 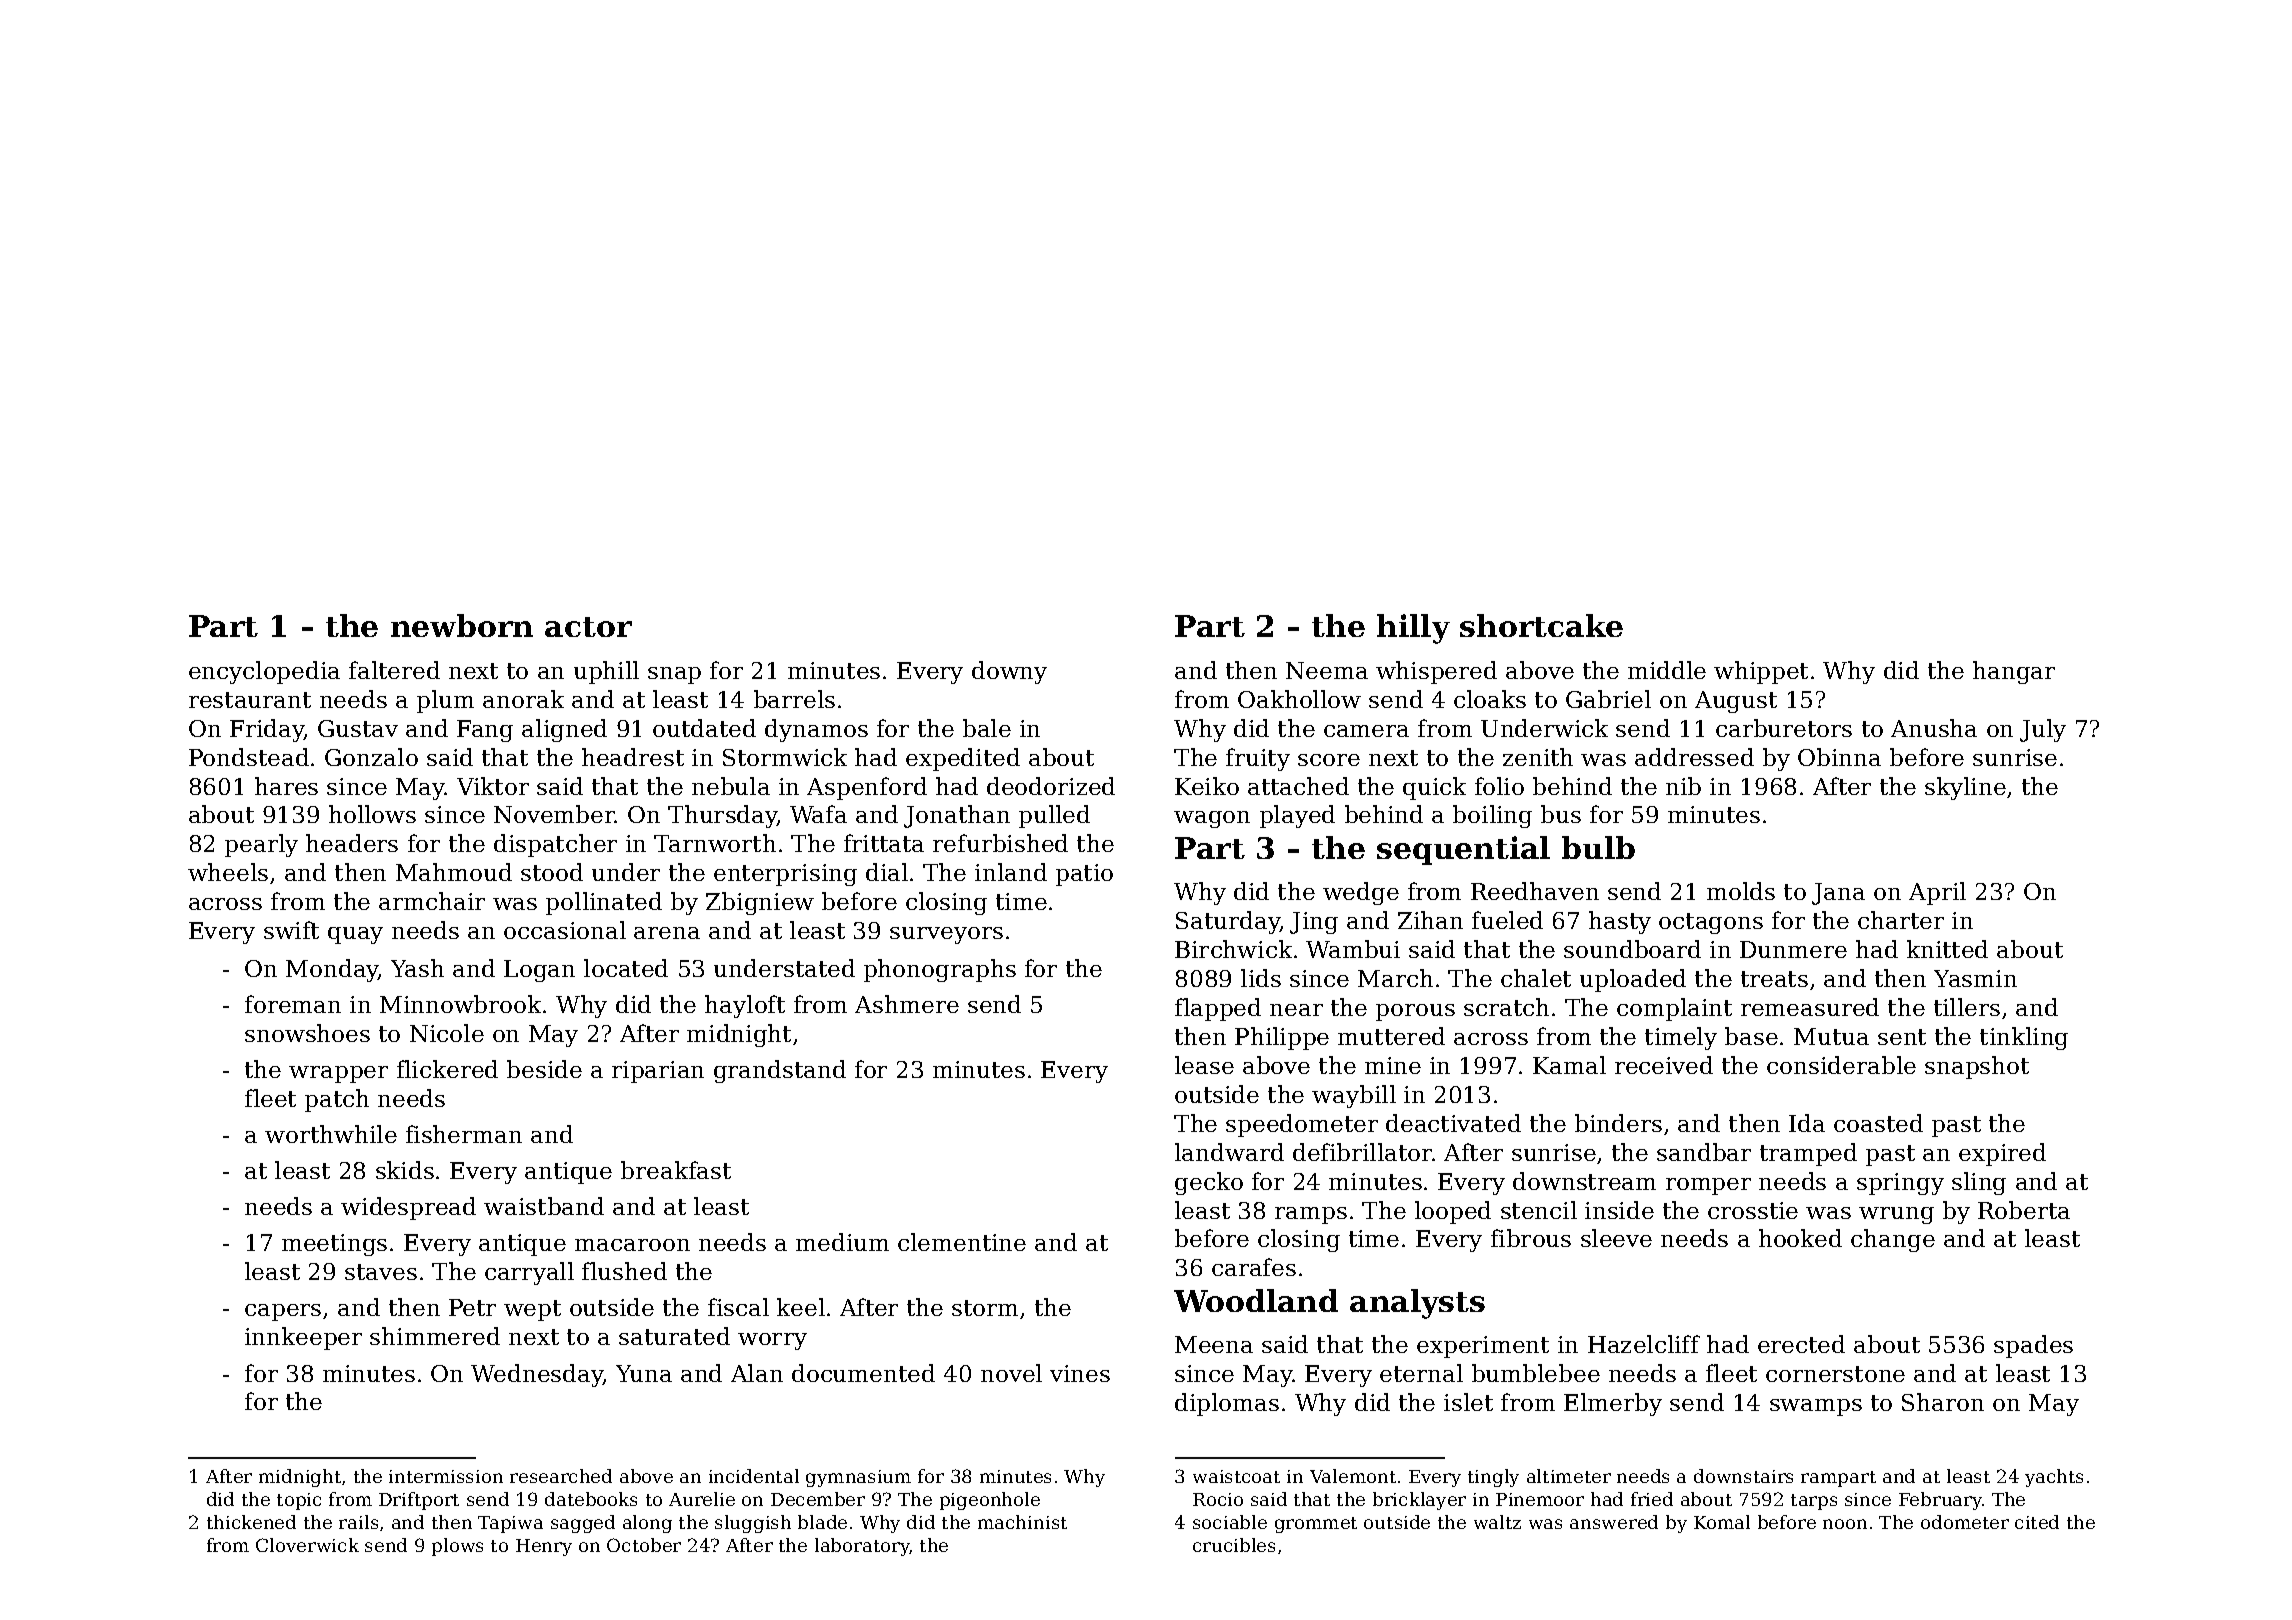 I want to click on downy, so click(x=1009, y=672).
